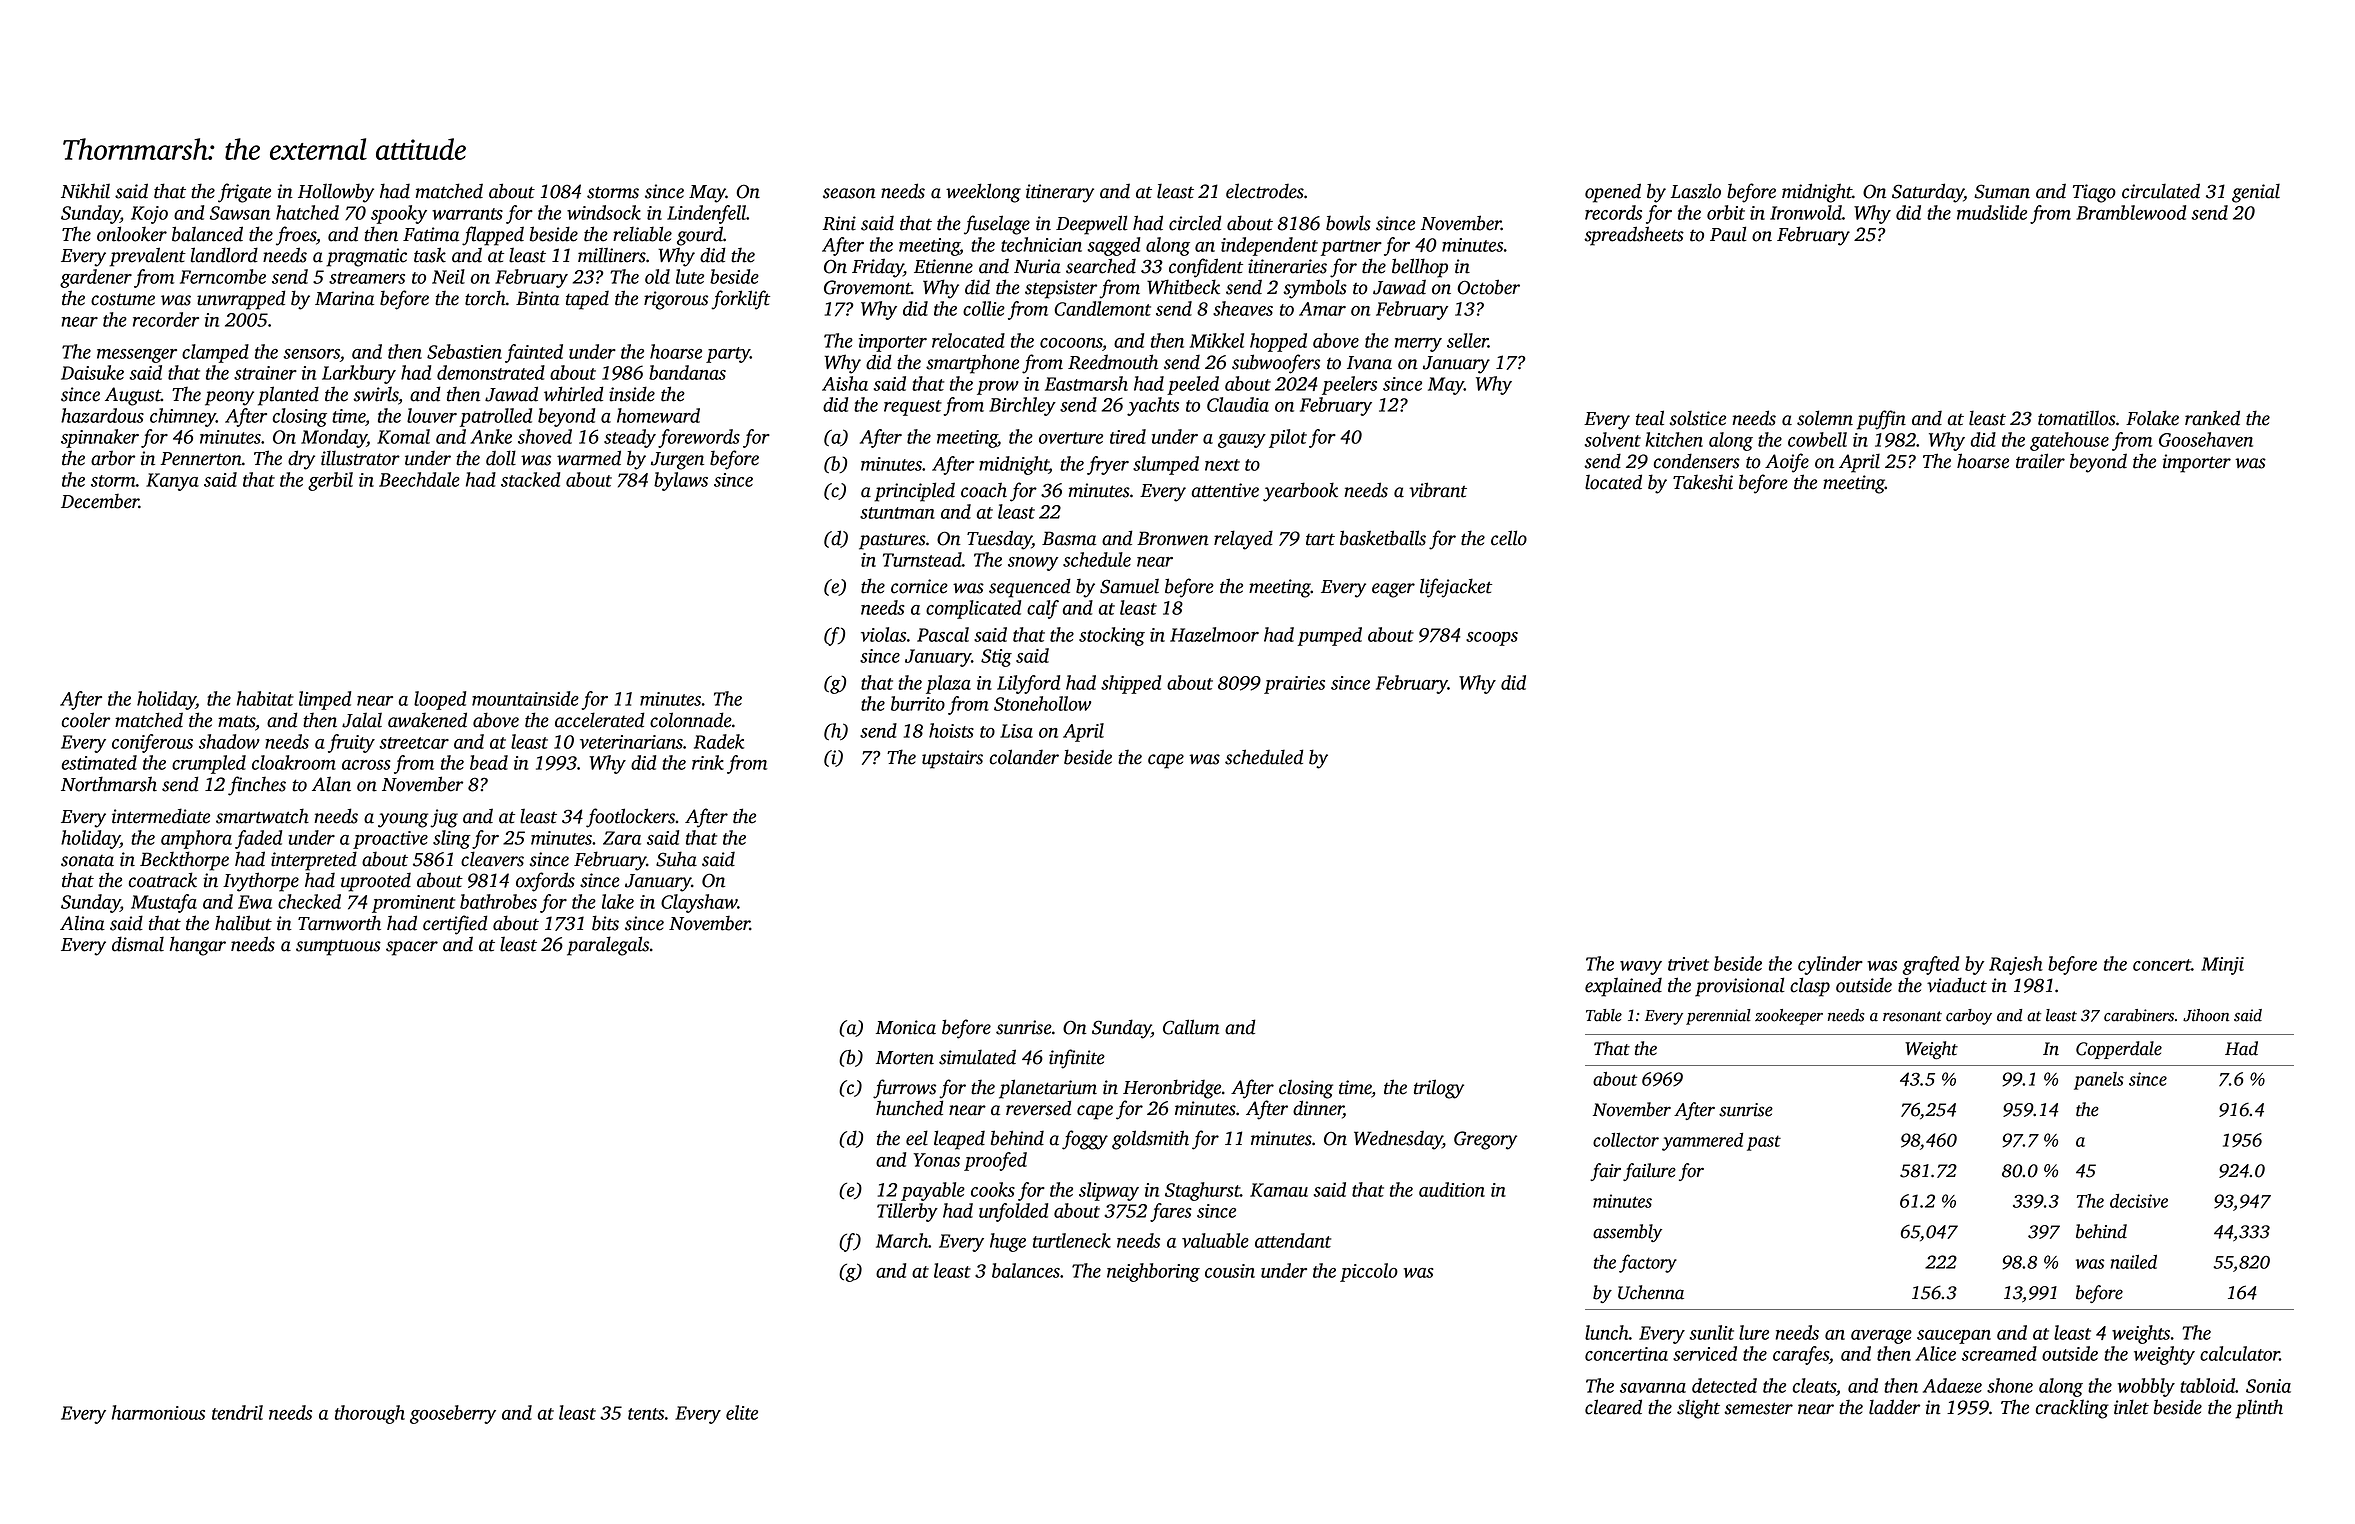  What do you see at coordinates (2206, 1015) in the document?
I see `Jihoon` at bounding box center [2206, 1015].
